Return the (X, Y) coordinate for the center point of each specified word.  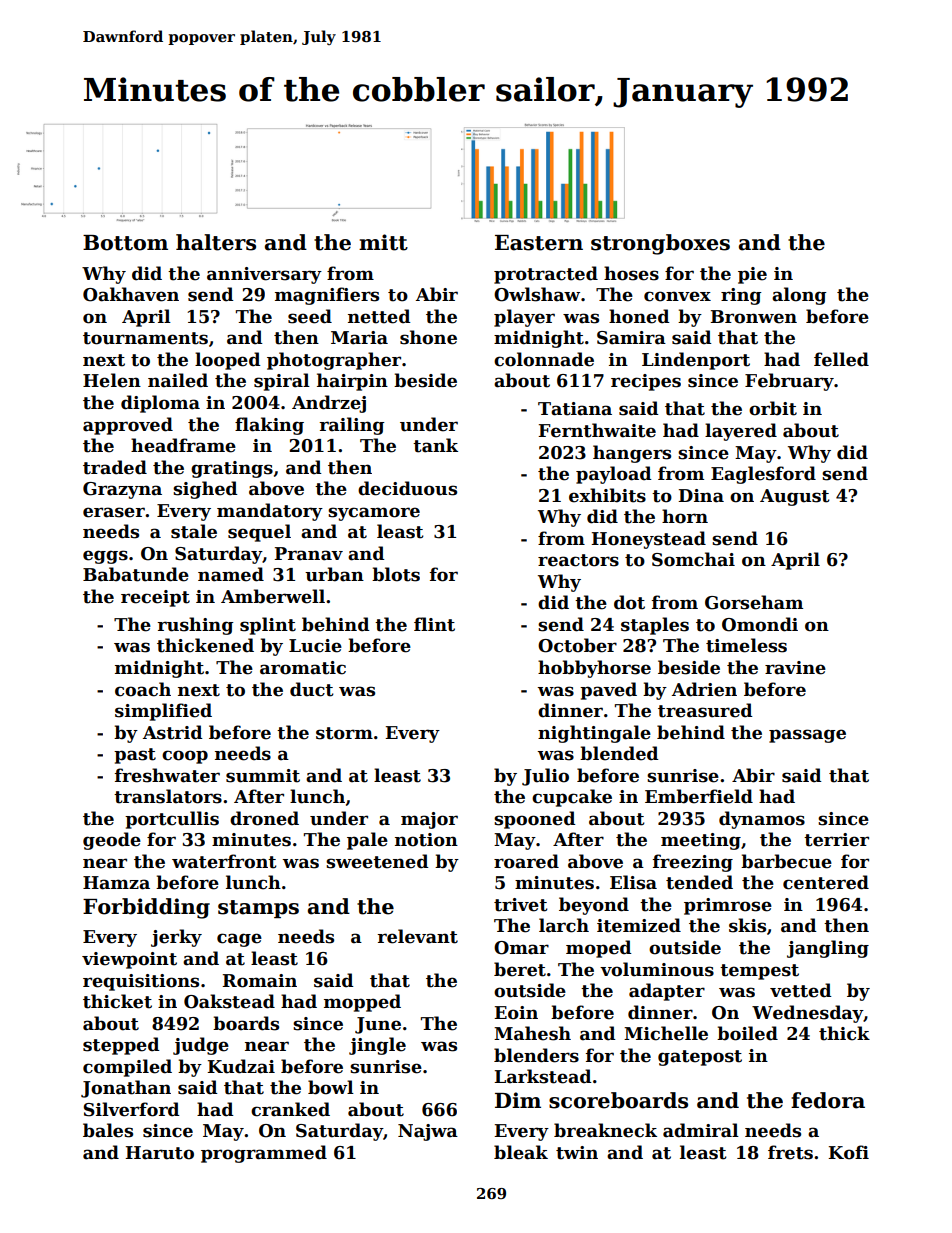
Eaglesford (763, 475)
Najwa (428, 1132)
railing (352, 426)
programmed (264, 1154)
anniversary (264, 275)
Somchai (693, 559)
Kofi (848, 1152)
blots (396, 574)
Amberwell (273, 596)
